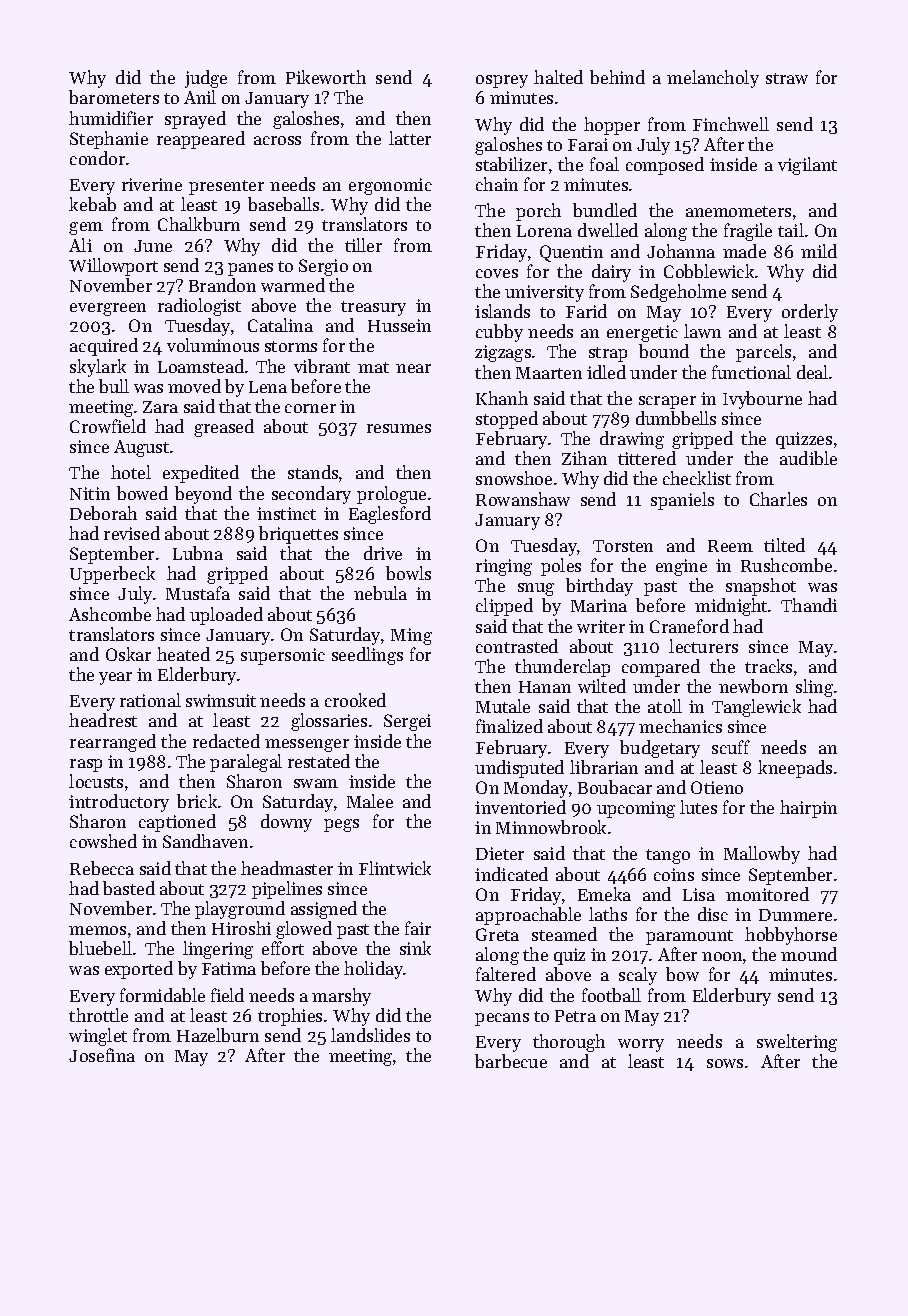 Image resolution: width=908 pixels, height=1316 pixels. What do you see at coordinates (808, 458) in the screenshot?
I see `audible` at bounding box center [808, 458].
